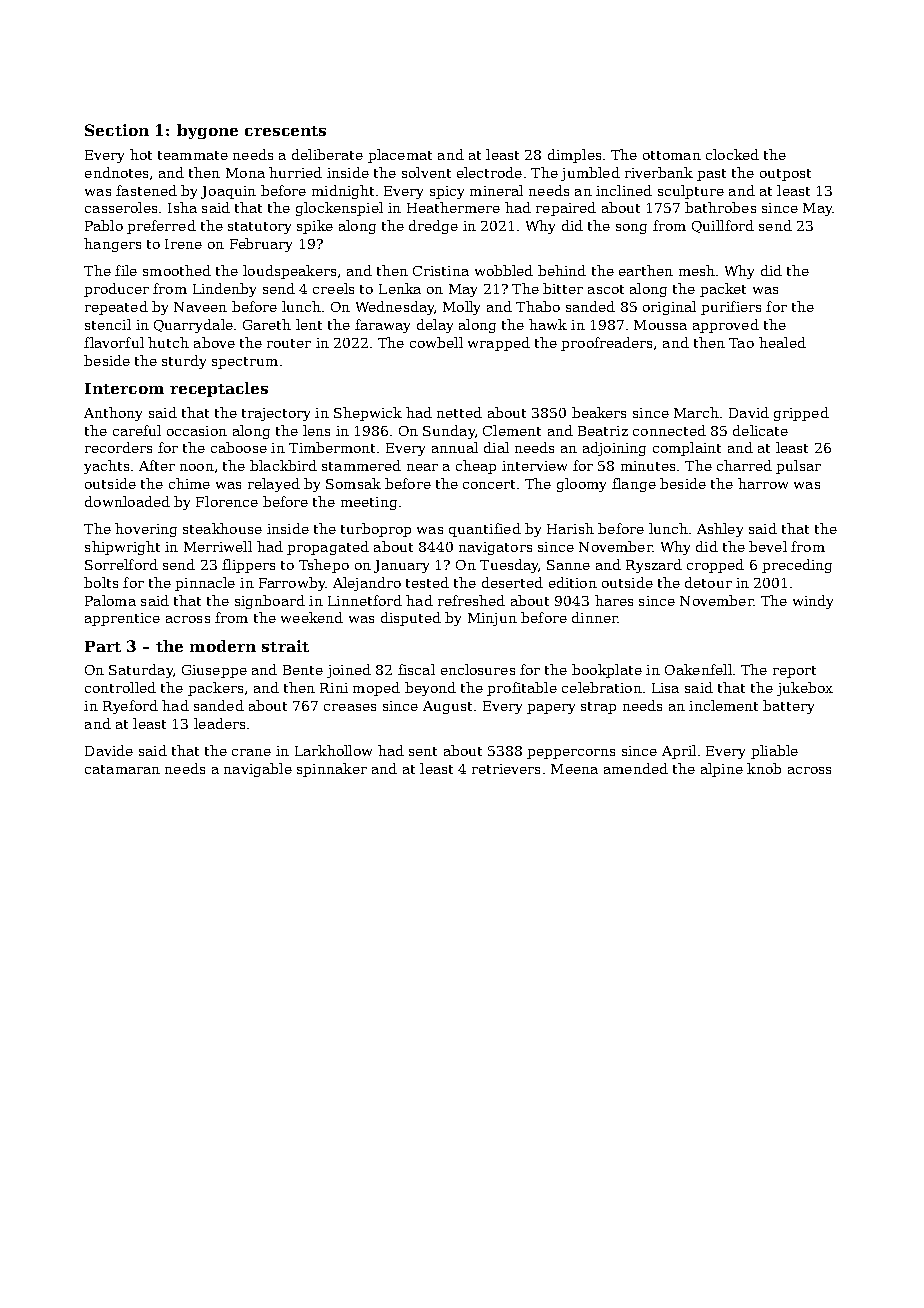 This page has width=924, height=1308. What do you see at coordinates (449, 432) in the page?
I see `Sunday` at bounding box center [449, 432].
